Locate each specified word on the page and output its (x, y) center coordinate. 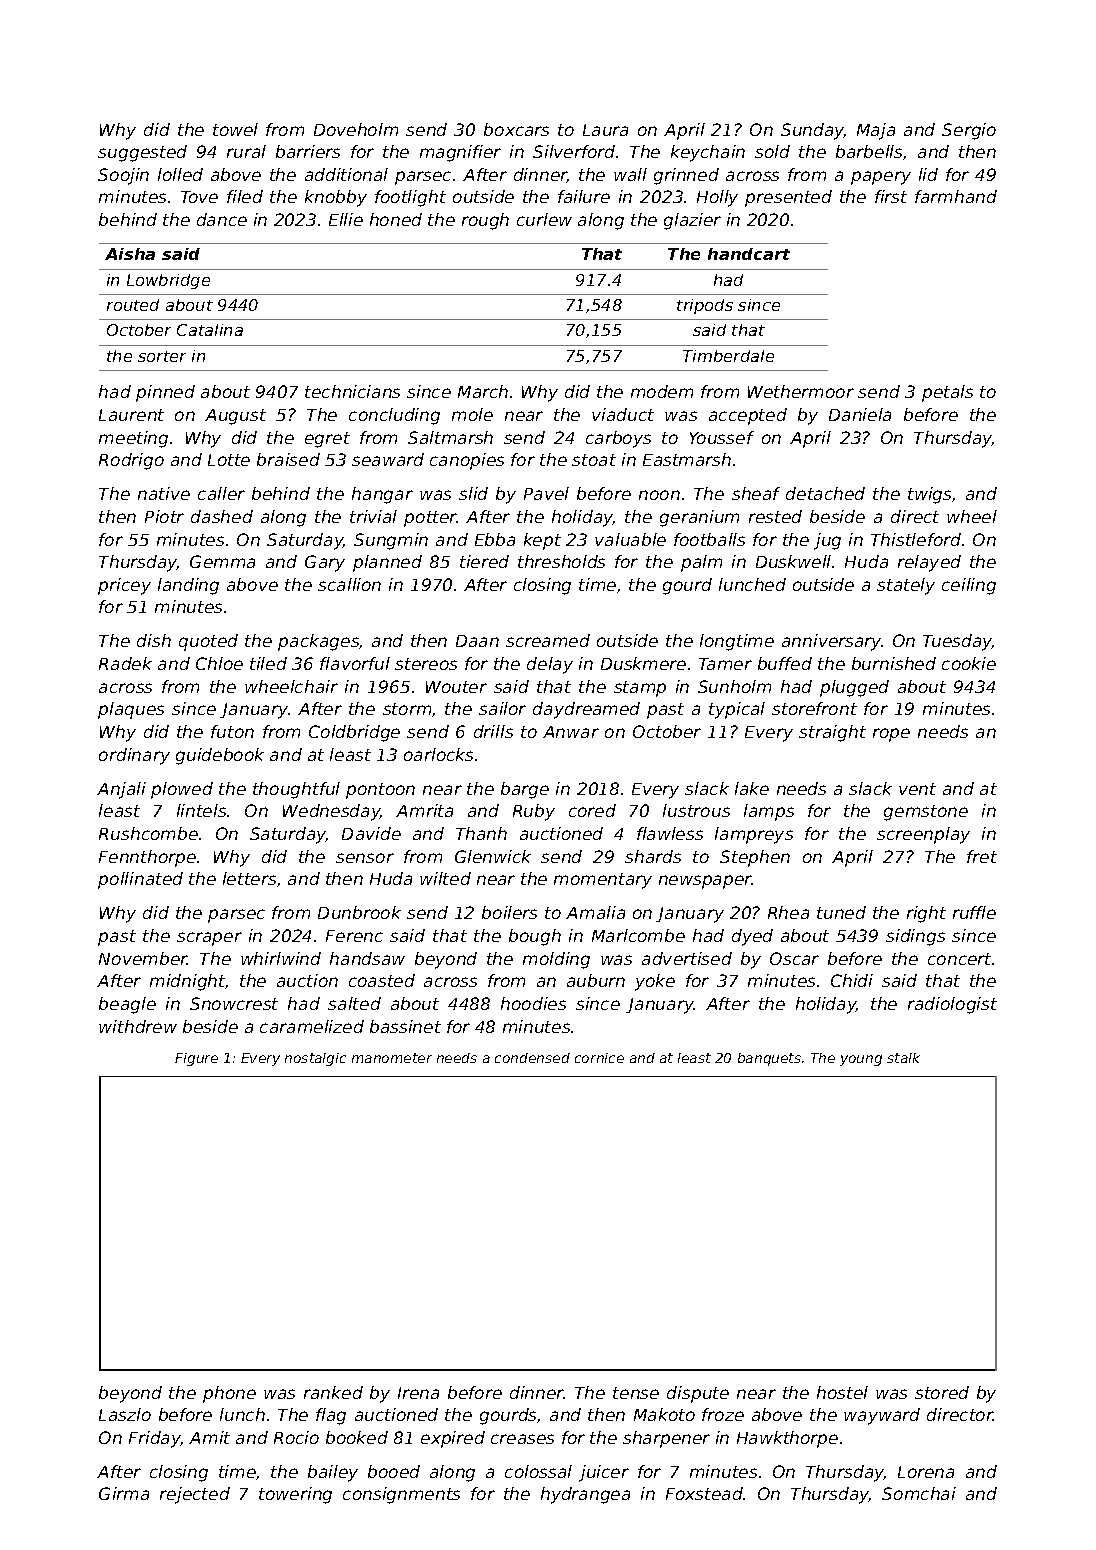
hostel (842, 1392)
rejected (195, 1495)
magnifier (460, 153)
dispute (698, 1394)
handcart (749, 254)
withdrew (138, 1026)
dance (222, 219)
